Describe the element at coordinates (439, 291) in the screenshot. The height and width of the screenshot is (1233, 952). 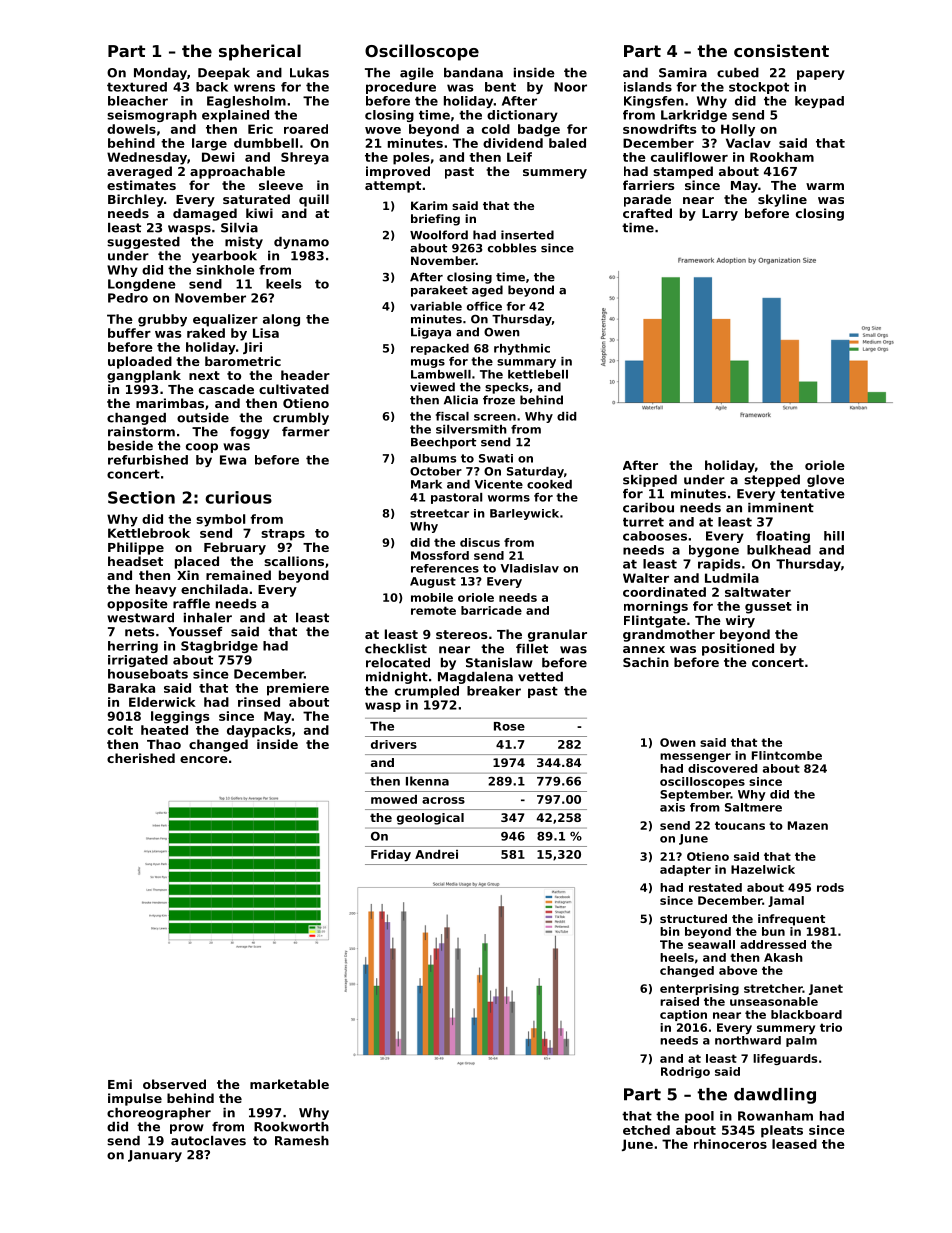
I see `parakeet` at that location.
